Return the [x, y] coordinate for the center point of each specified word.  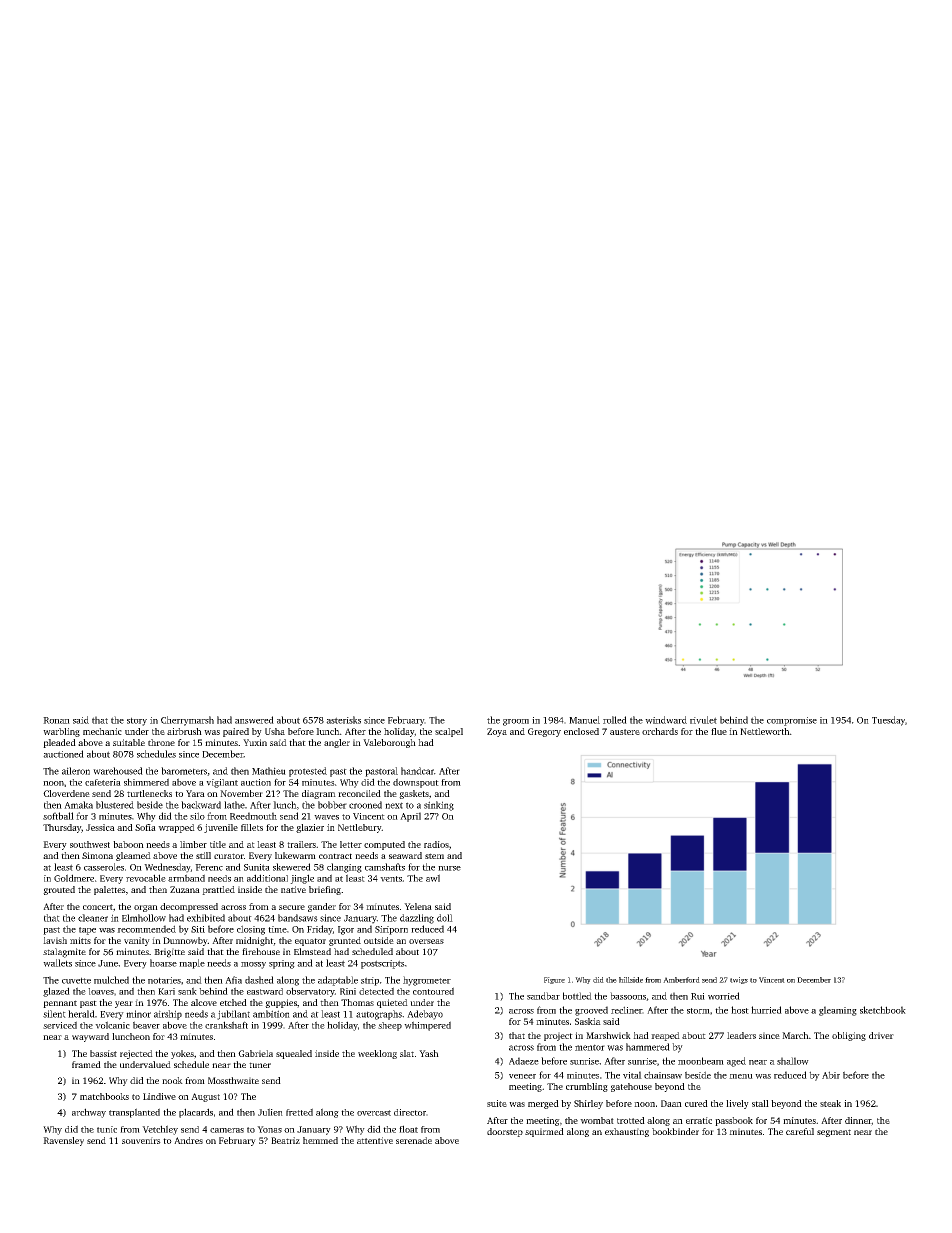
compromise [792, 721]
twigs [739, 980]
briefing [325, 890]
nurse [449, 868]
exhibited [206, 918]
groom [516, 722]
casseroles [104, 867]
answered [254, 720]
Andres [188, 1140]
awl [433, 878]
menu [741, 1076]
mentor [590, 1047]
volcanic [112, 1025]
